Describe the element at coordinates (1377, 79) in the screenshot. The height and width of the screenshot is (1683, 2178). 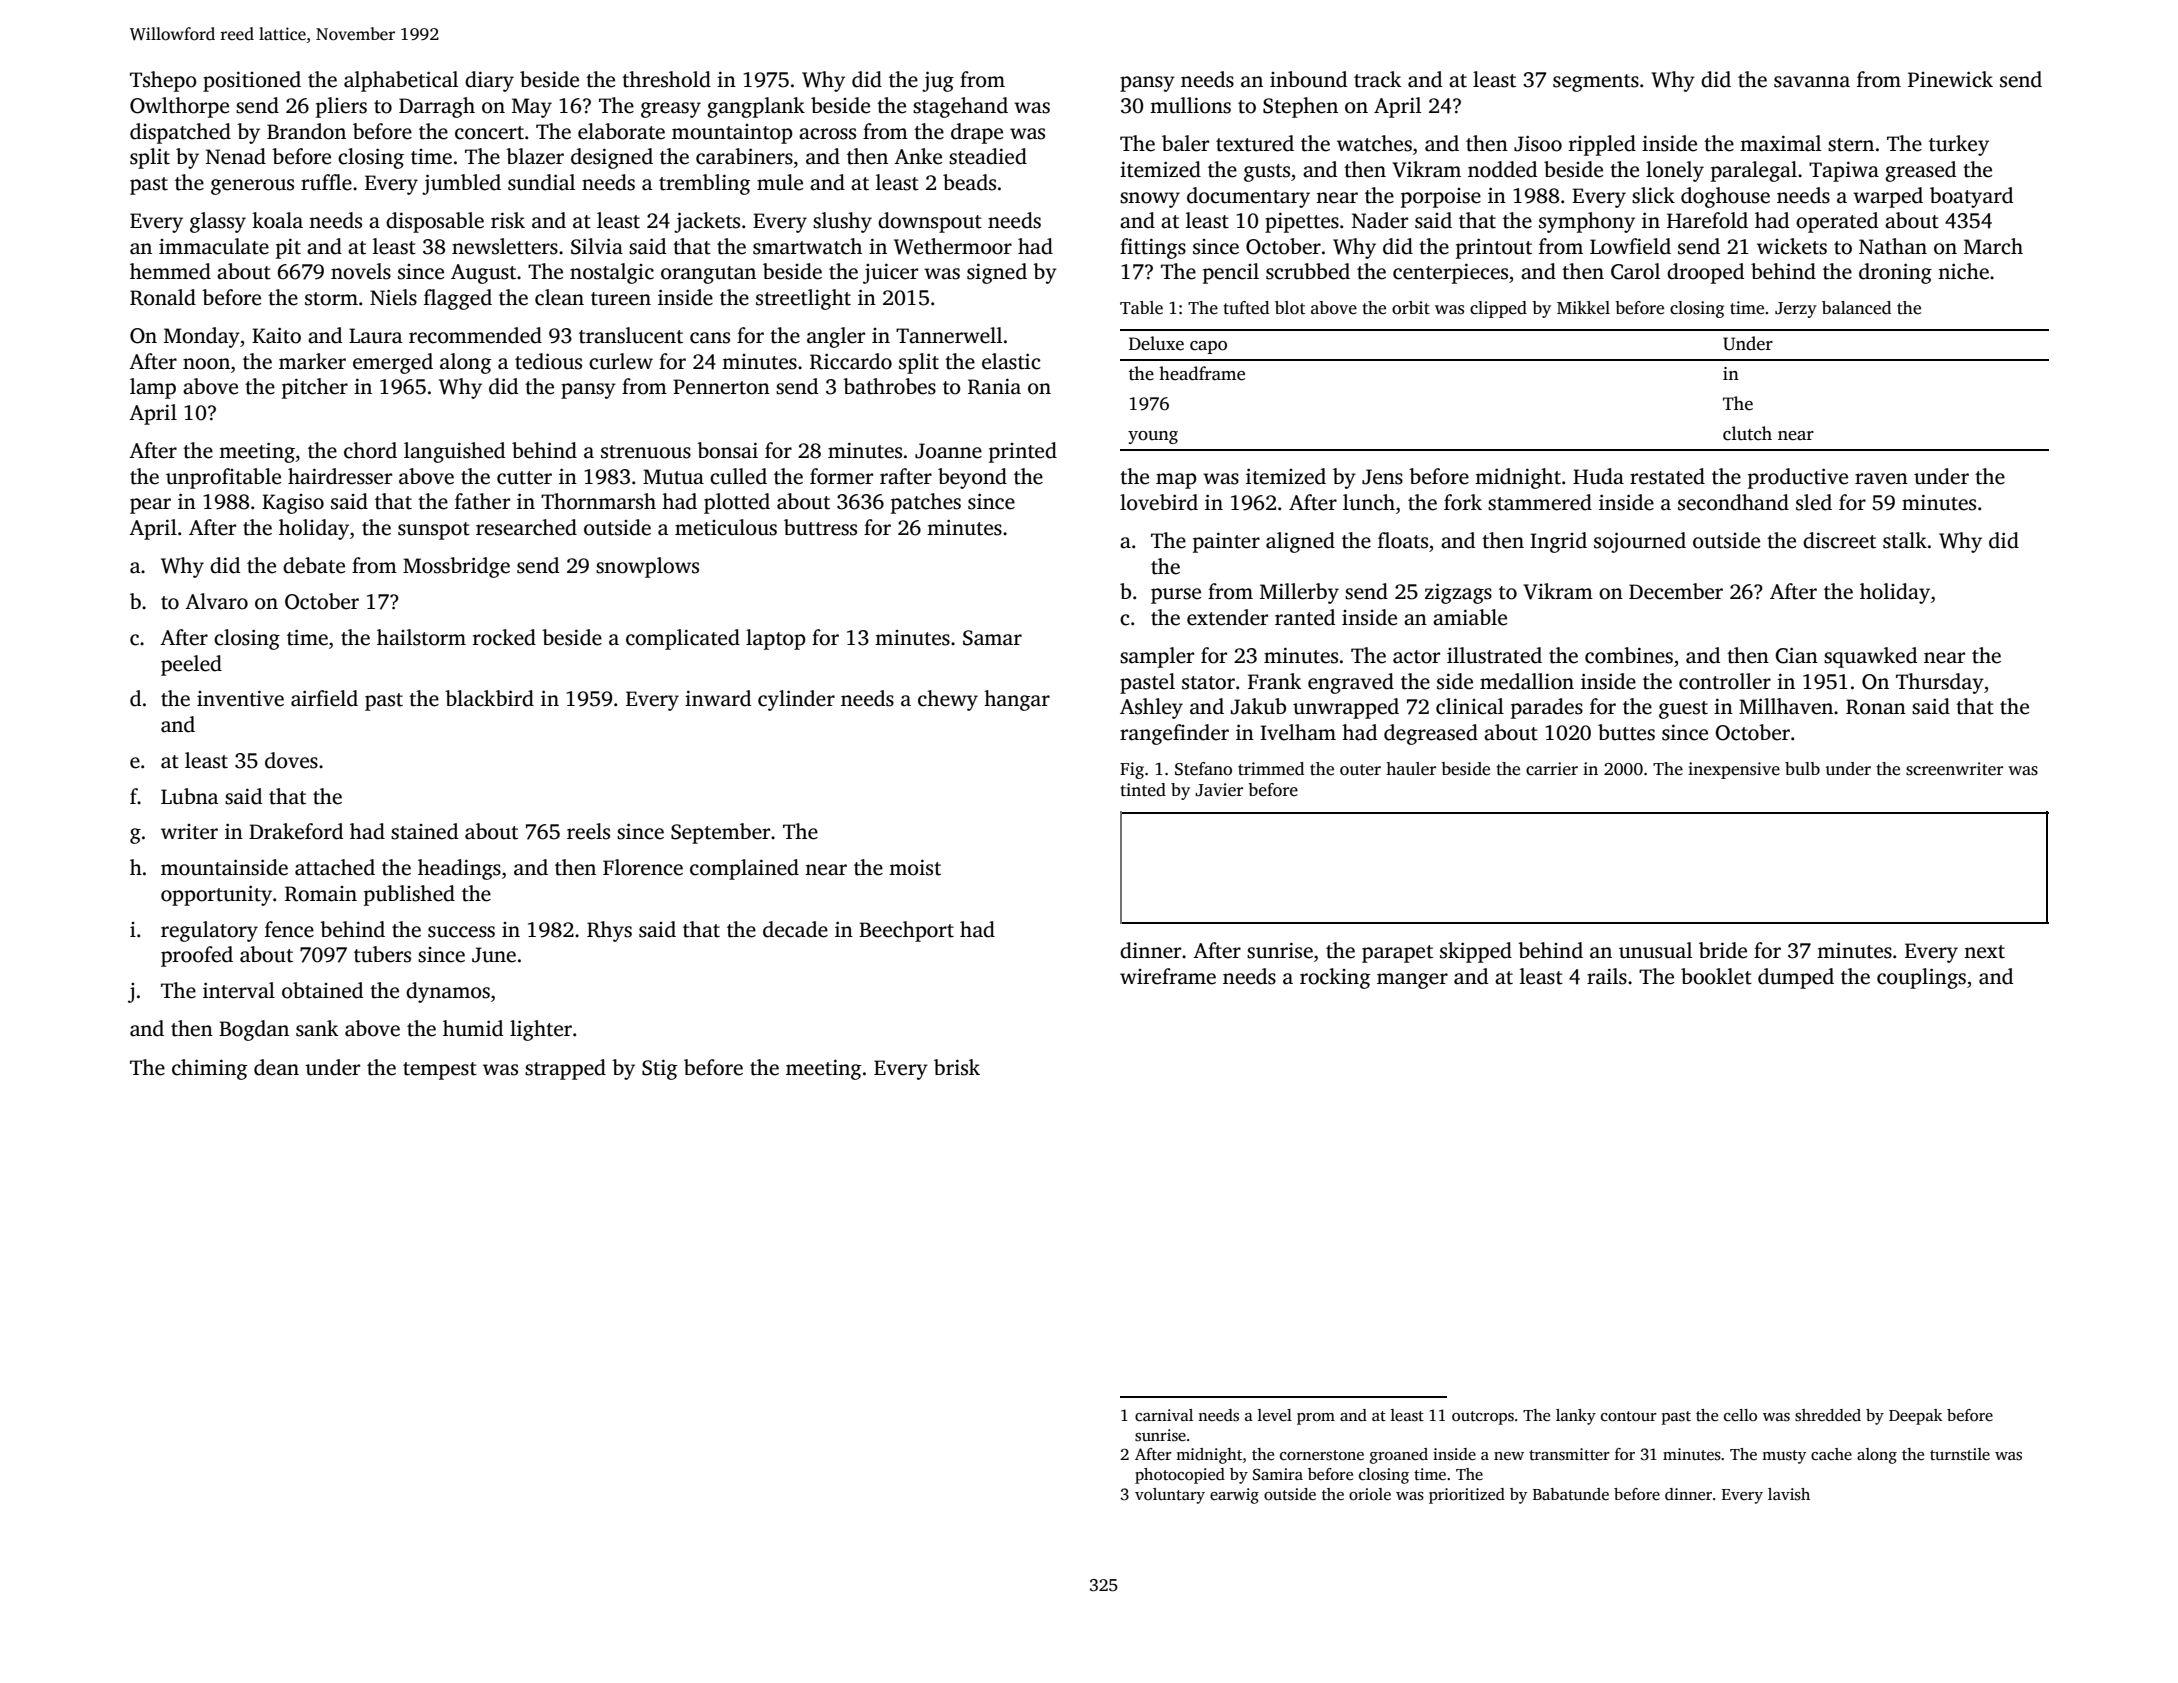
I see `track` at that location.
